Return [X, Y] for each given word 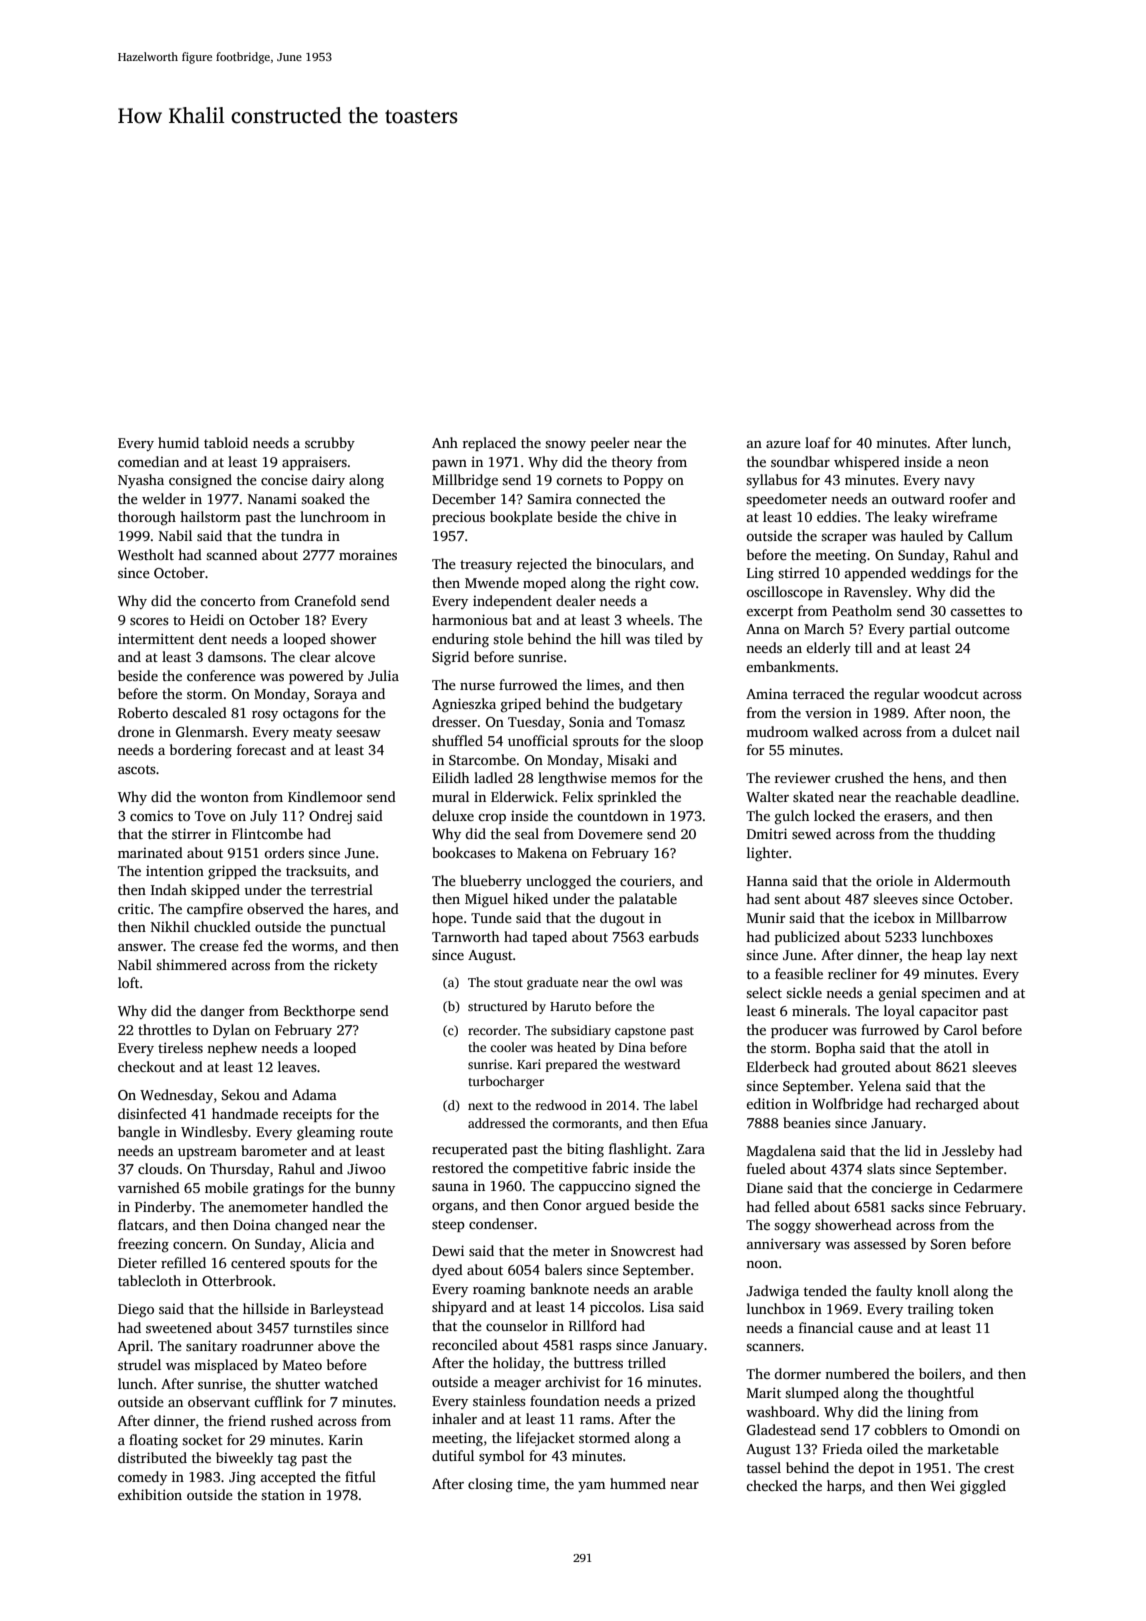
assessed [880, 1243]
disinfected [152, 1113]
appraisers [314, 463]
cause [875, 1329]
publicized [807, 938]
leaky [911, 518]
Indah [169, 889]
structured [498, 1006]
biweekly [244, 1459]
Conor [562, 1205]
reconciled [465, 1344]
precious [458, 518]
